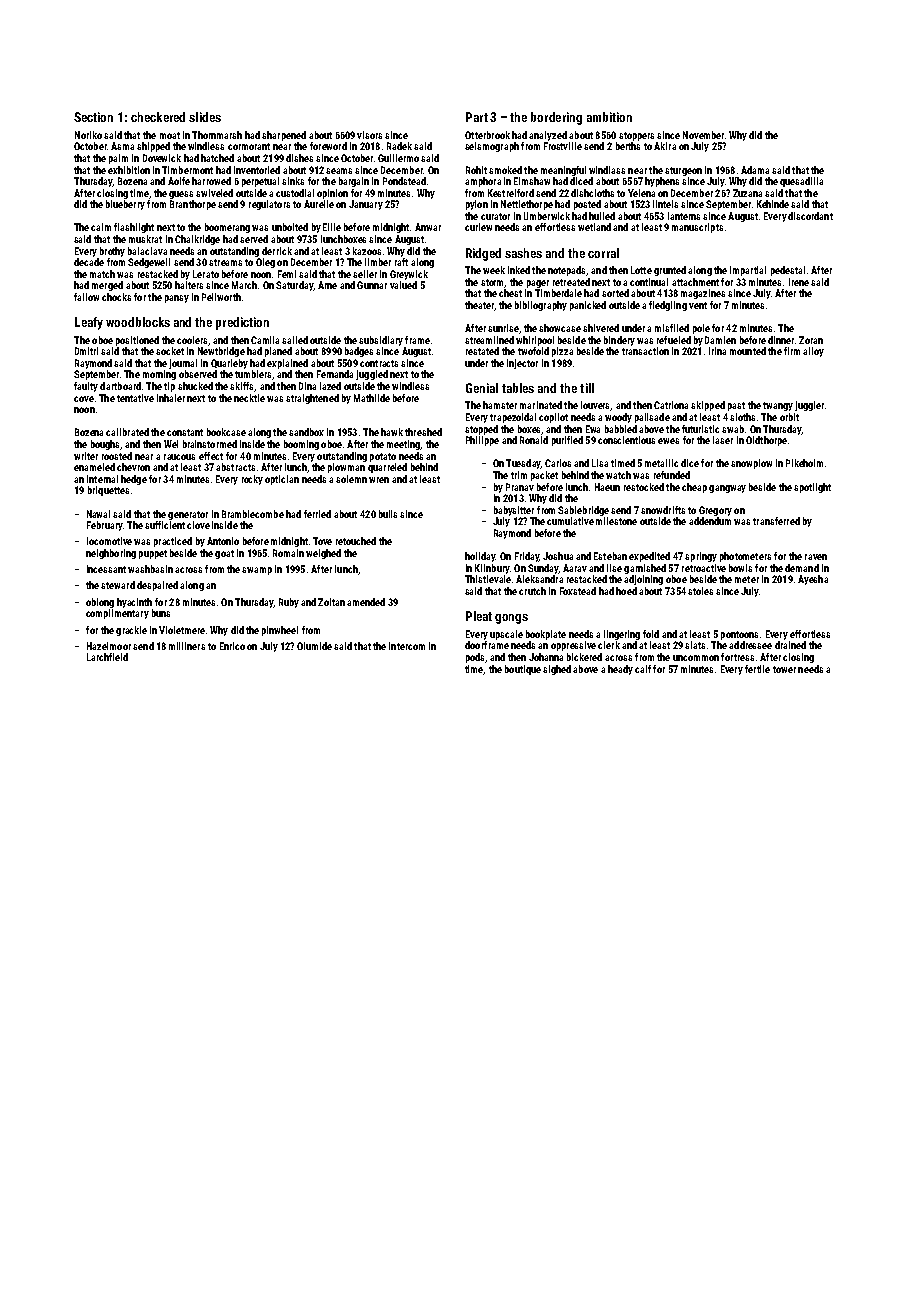  I want to click on seller, so click(365, 274).
